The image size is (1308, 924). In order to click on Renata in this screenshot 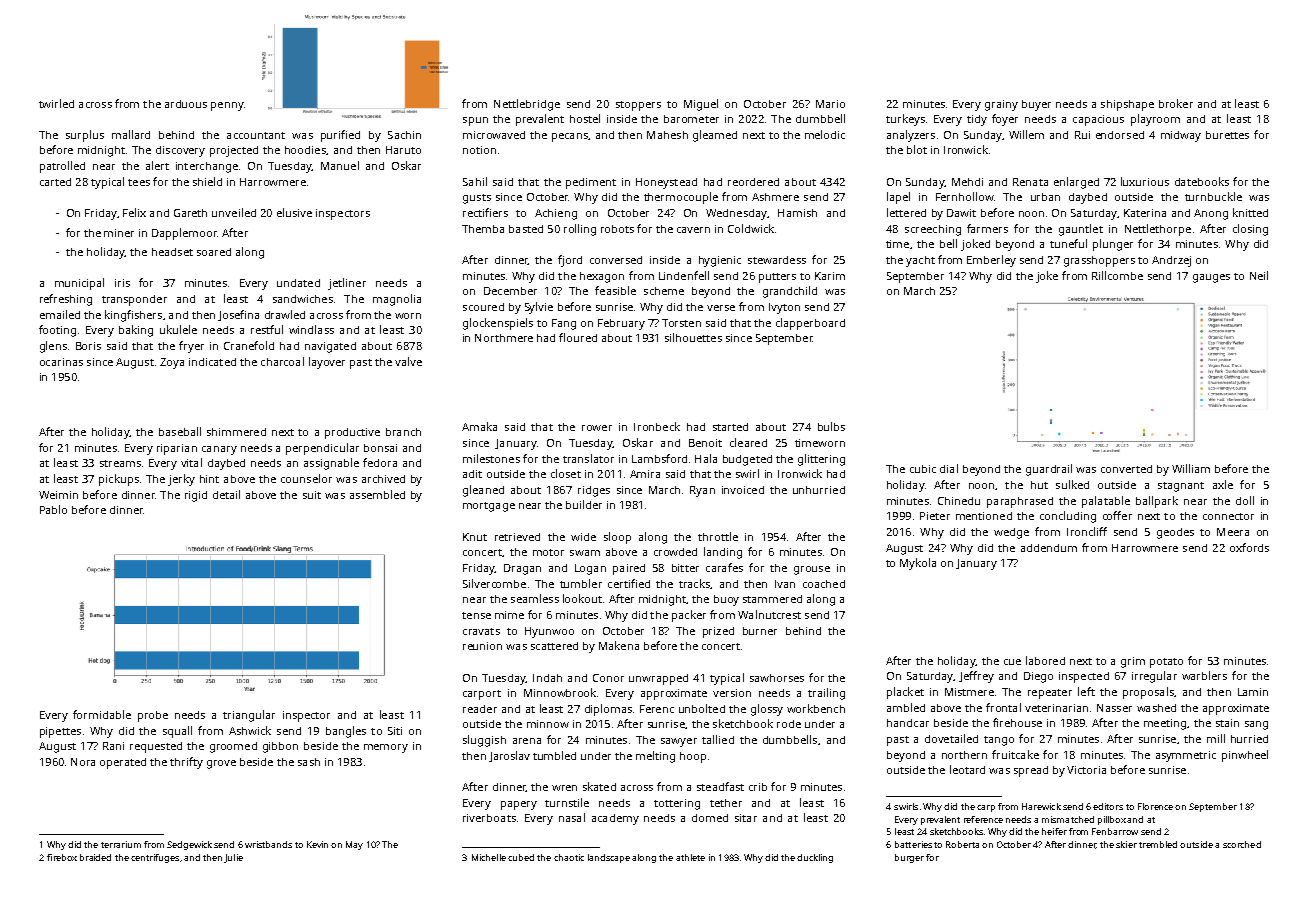, I will do `click(1030, 182)`.
